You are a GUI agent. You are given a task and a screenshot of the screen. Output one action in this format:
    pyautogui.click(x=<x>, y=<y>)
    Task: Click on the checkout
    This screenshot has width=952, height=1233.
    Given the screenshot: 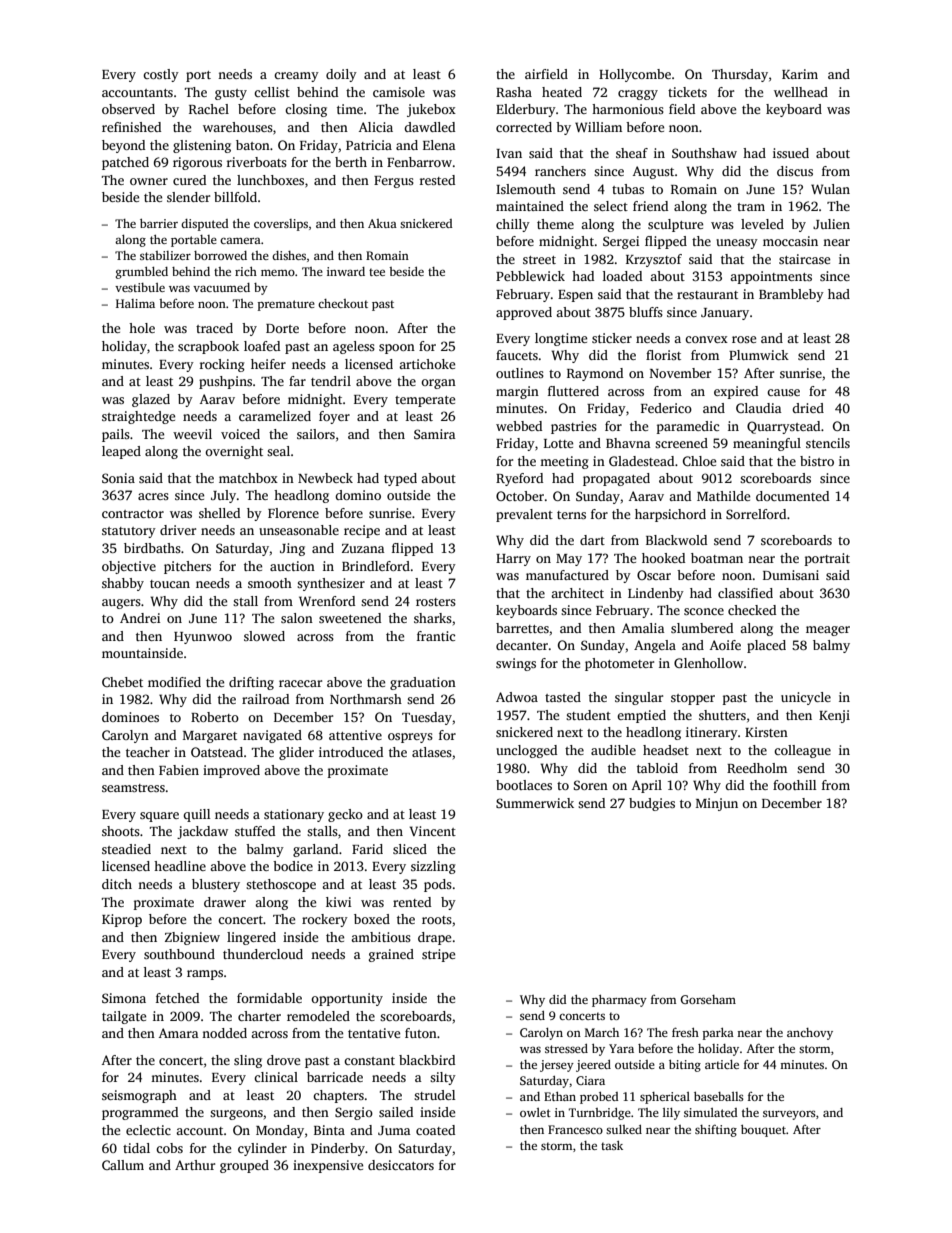 What is the action you would take?
    pyautogui.click(x=343, y=303)
